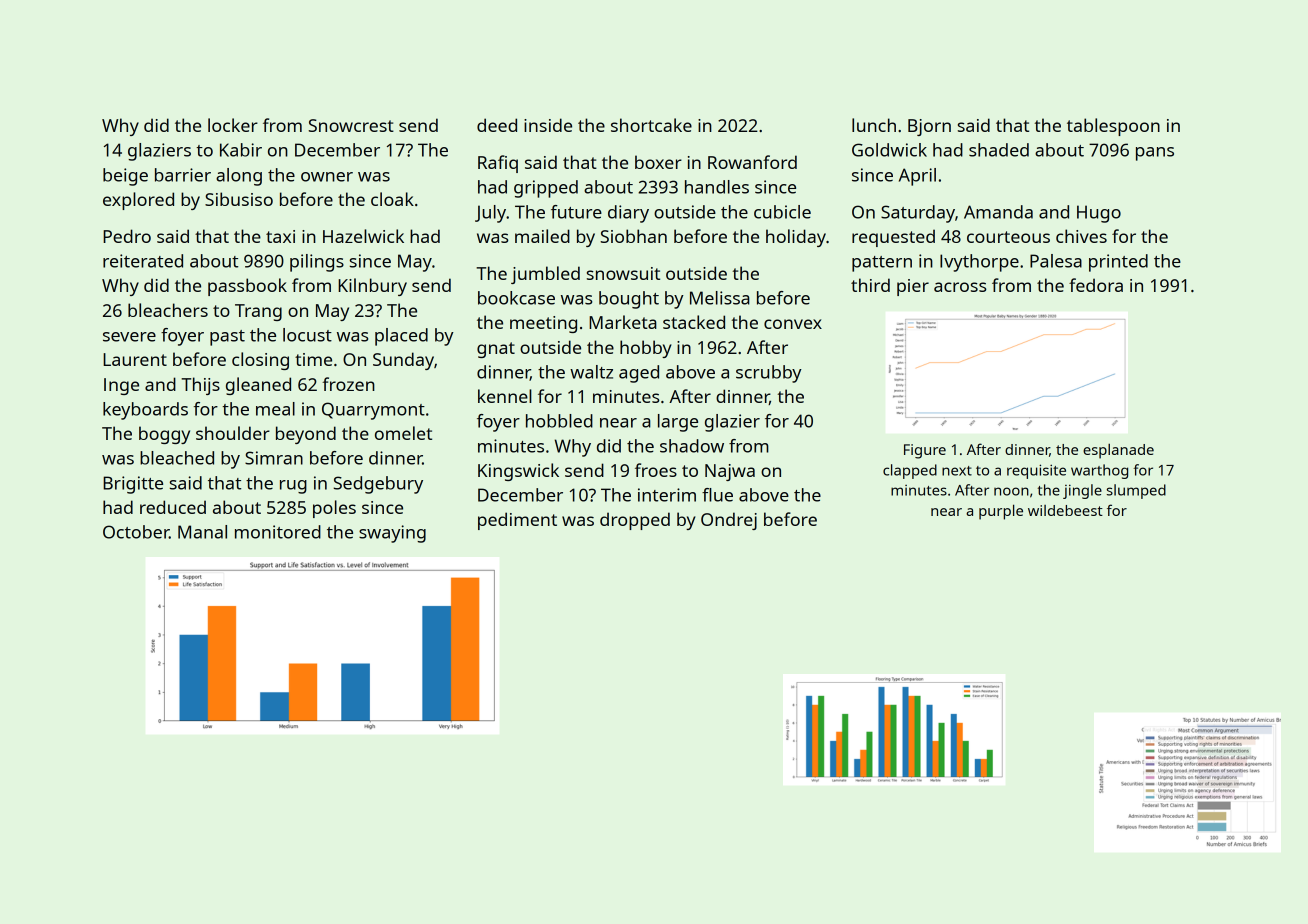  What do you see at coordinates (1096, 285) in the screenshot?
I see `fedora` at bounding box center [1096, 285].
